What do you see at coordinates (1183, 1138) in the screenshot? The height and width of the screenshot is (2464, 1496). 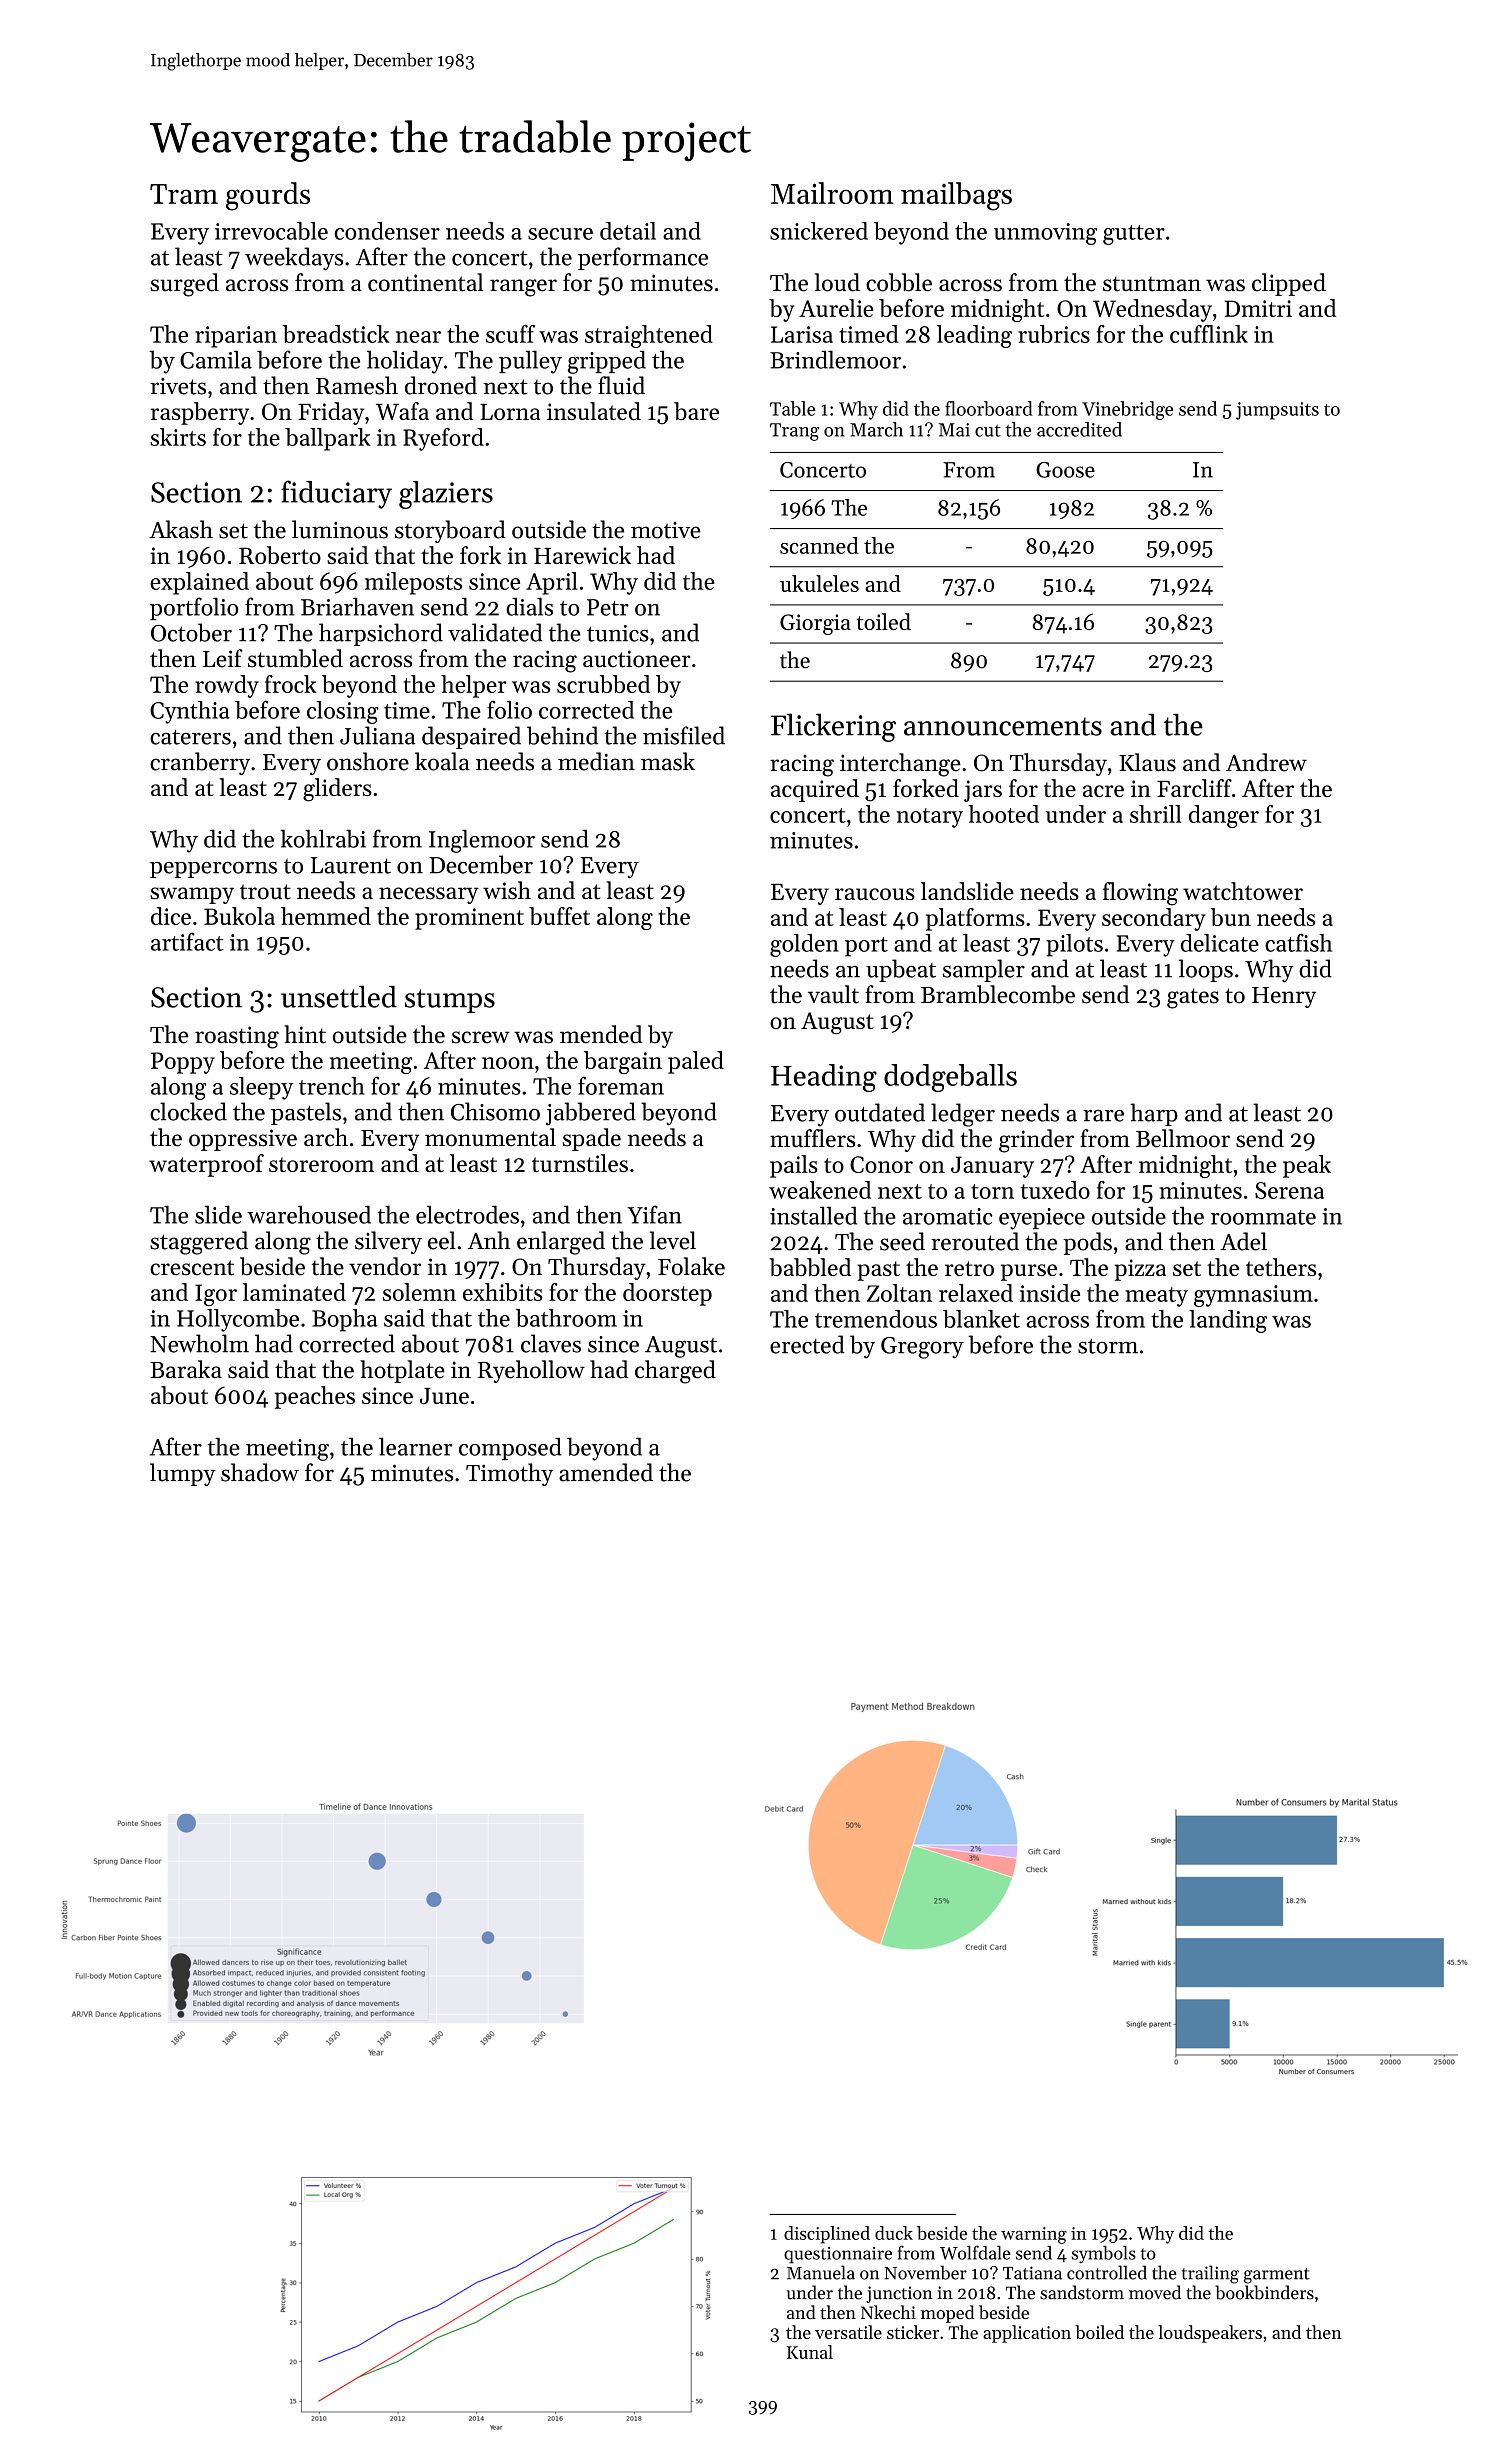 I see `Bellmoor` at bounding box center [1183, 1138].
